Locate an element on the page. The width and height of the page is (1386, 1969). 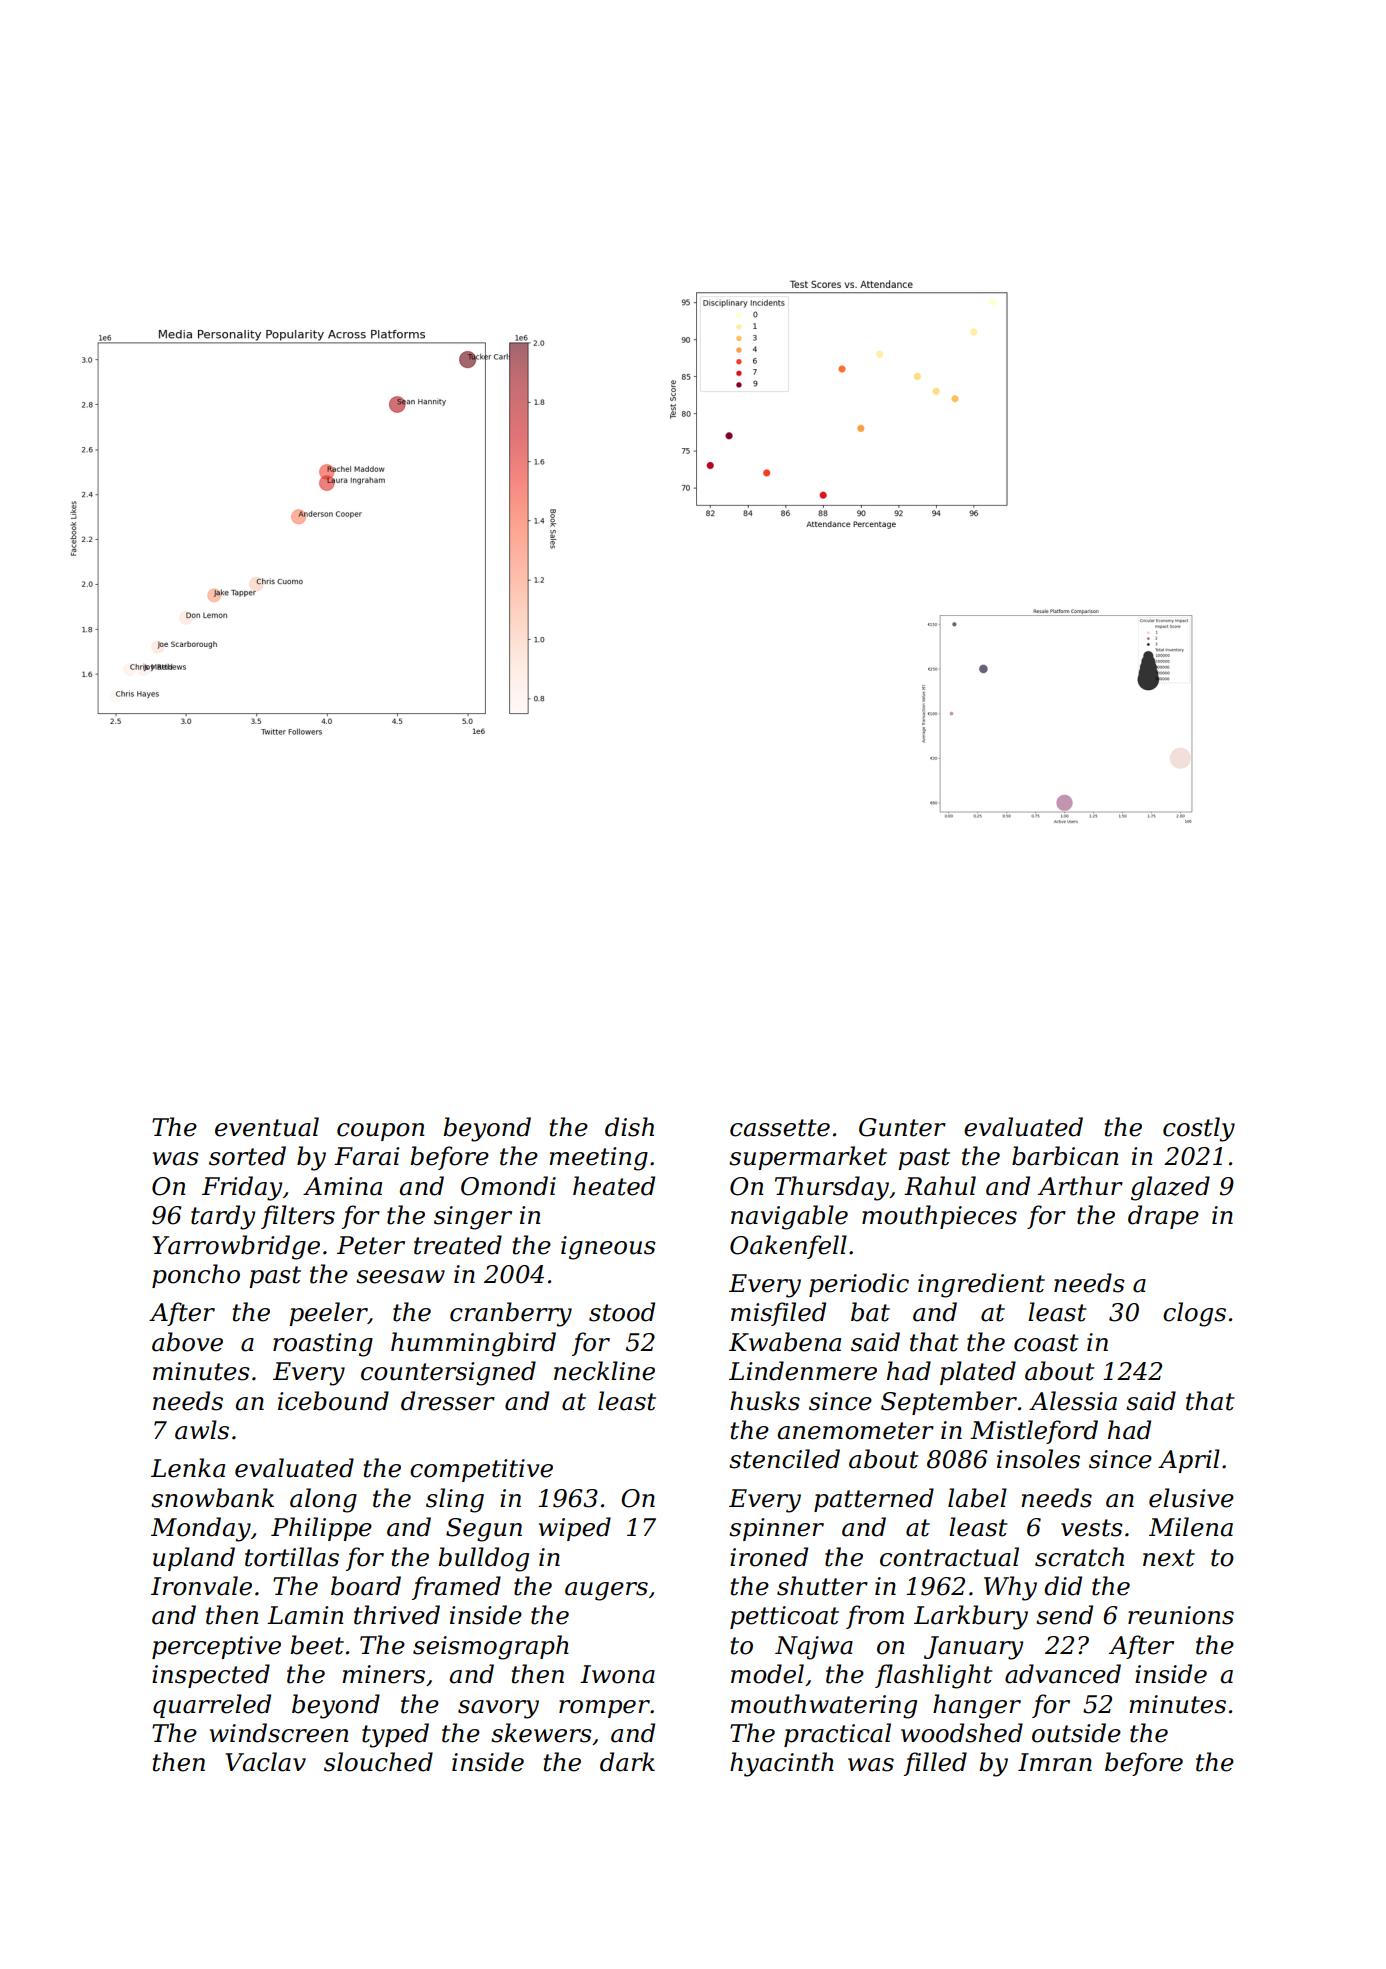
barbican is located at coordinates (1065, 1156).
